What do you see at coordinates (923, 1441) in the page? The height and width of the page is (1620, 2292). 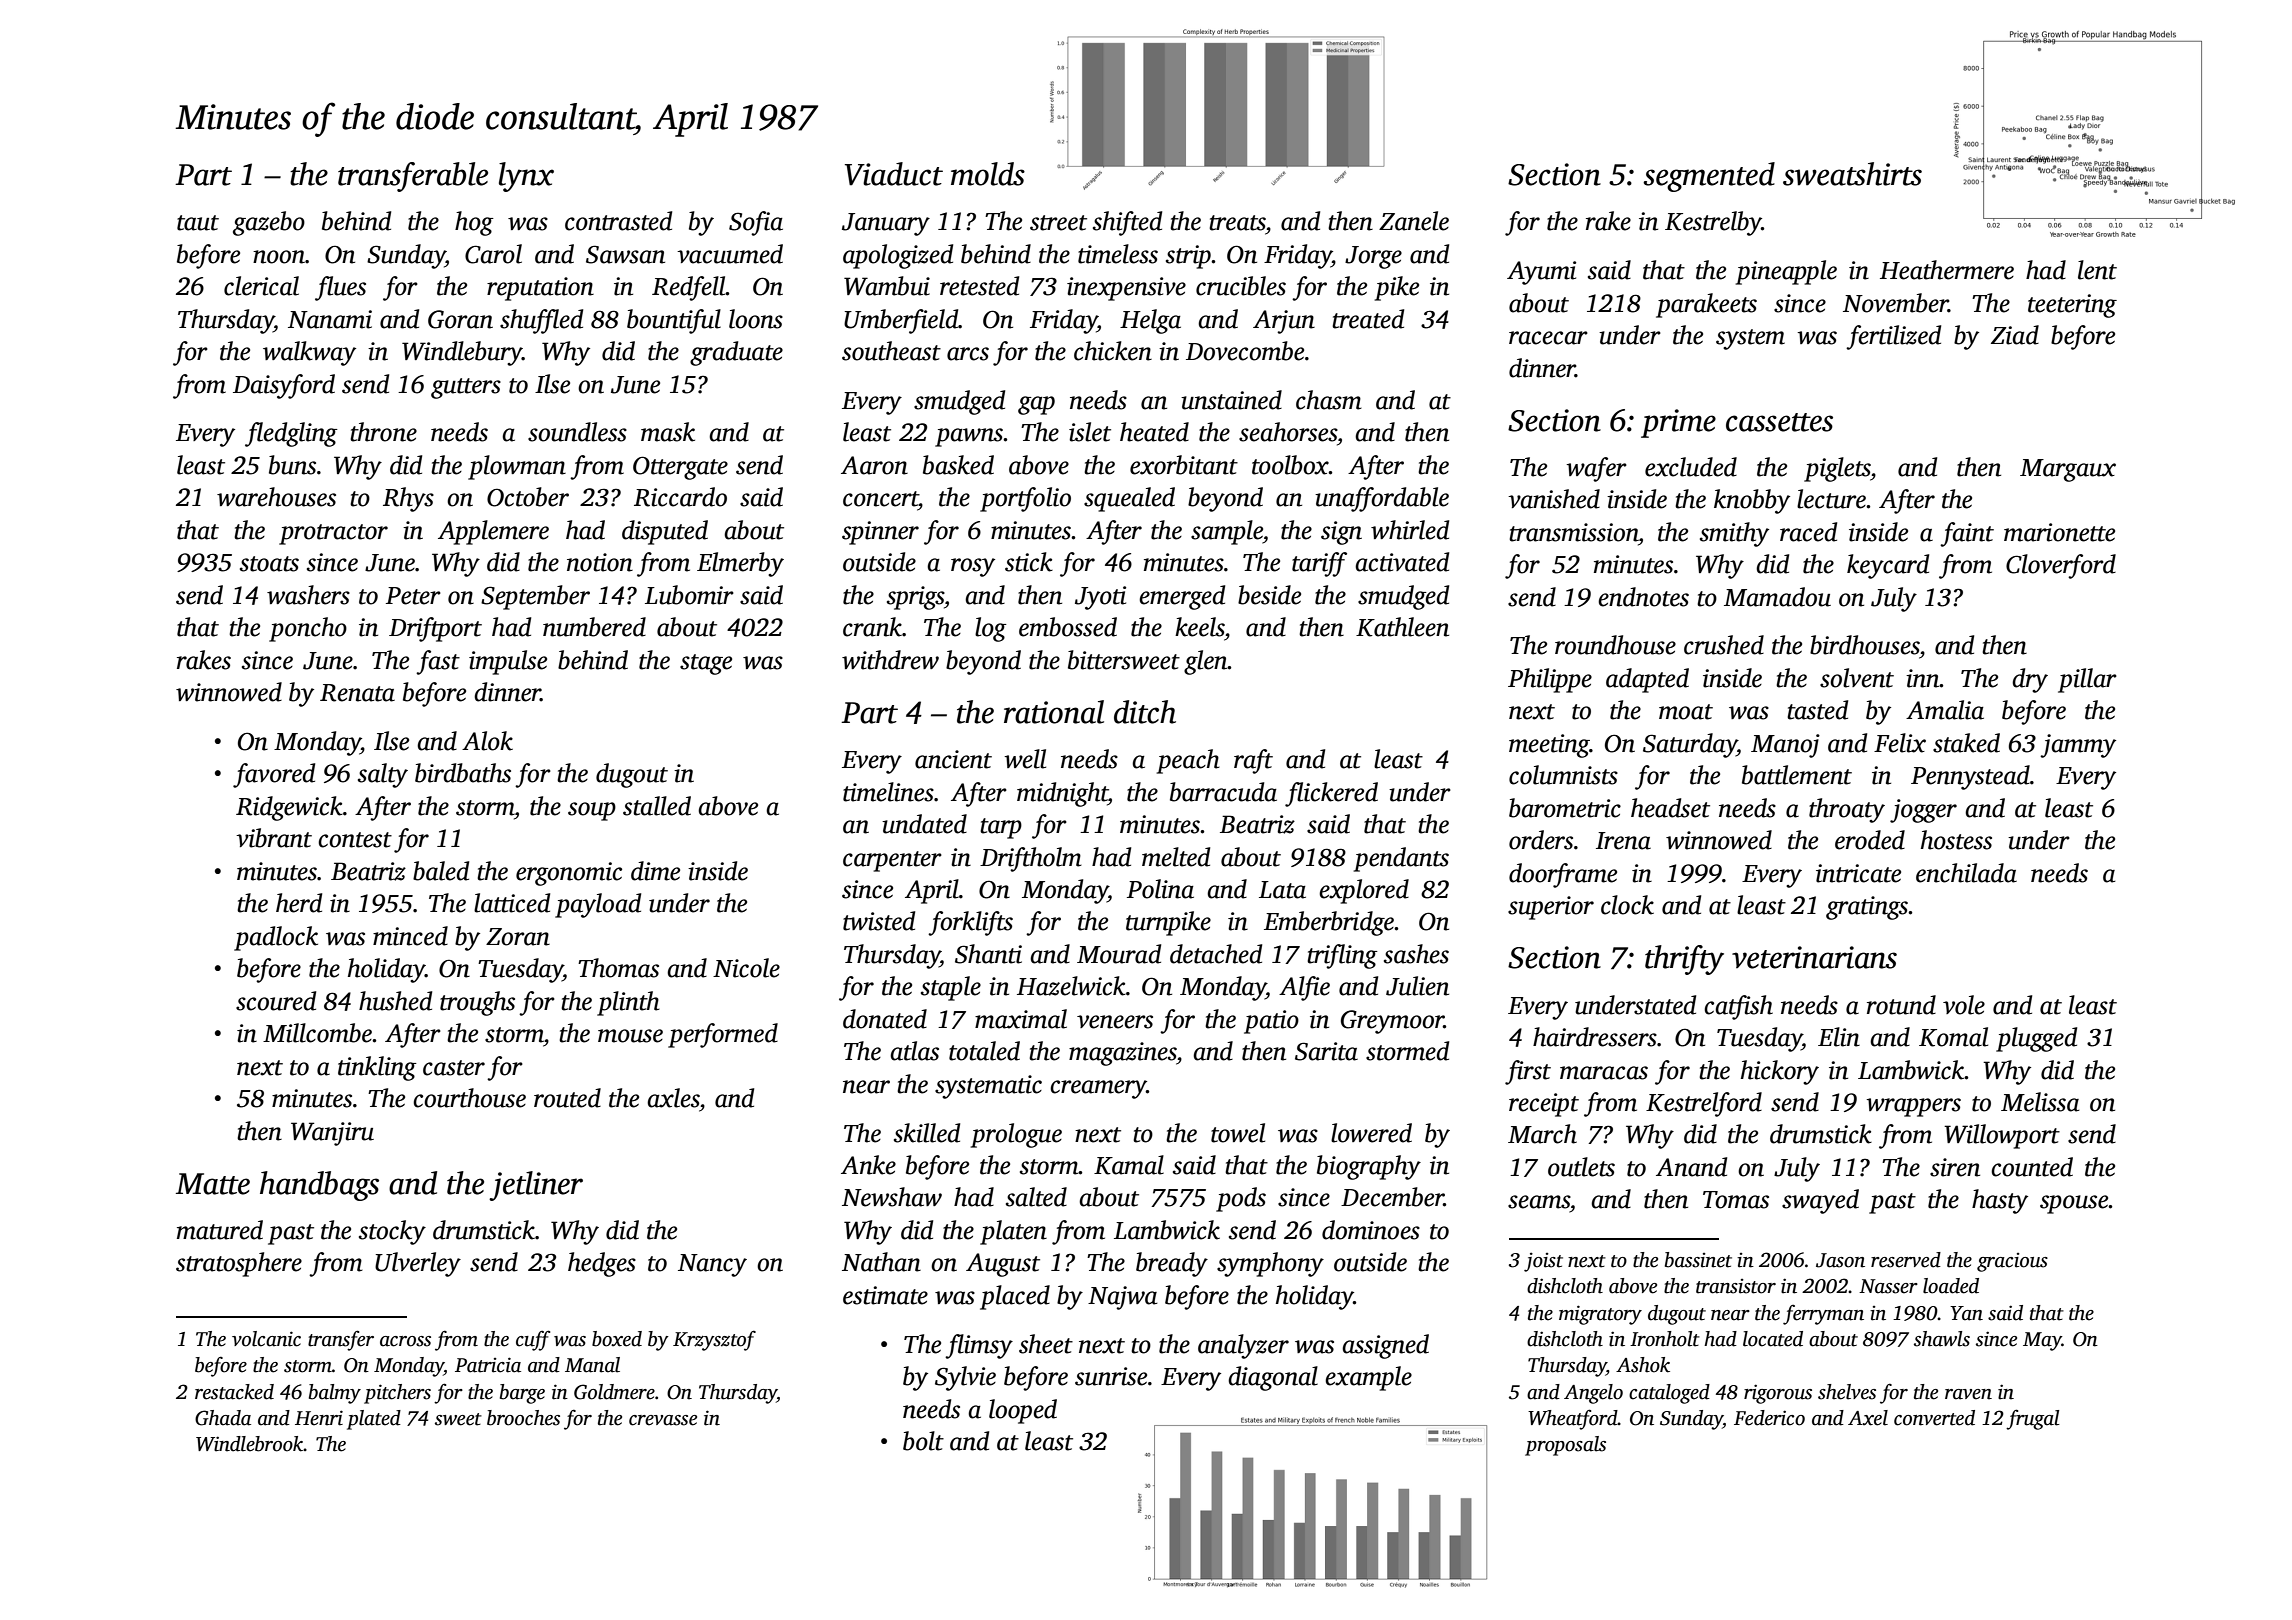 I see `bolt` at bounding box center [923, 1441].
